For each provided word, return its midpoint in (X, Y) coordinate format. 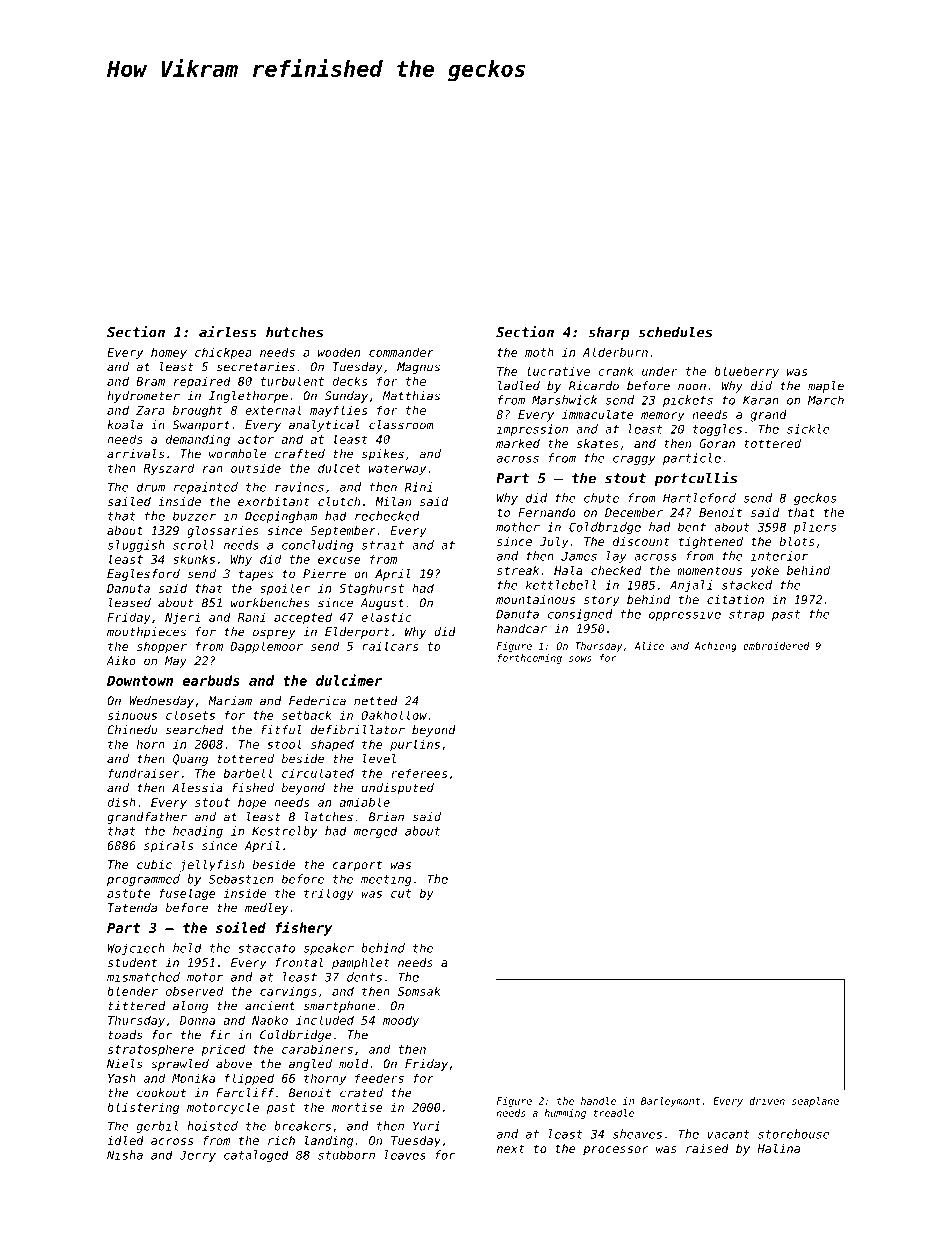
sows (580, 659)
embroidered (776, 646)
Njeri (182, 618)
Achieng (715, 647)
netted (376, 701)
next (511, 1148)
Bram (150, 381)
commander (401, 352)
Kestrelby (284, 832)
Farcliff (245, 1093)
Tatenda (132, 908)
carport (357, 866)
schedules (675, 332)
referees (419, 773)
